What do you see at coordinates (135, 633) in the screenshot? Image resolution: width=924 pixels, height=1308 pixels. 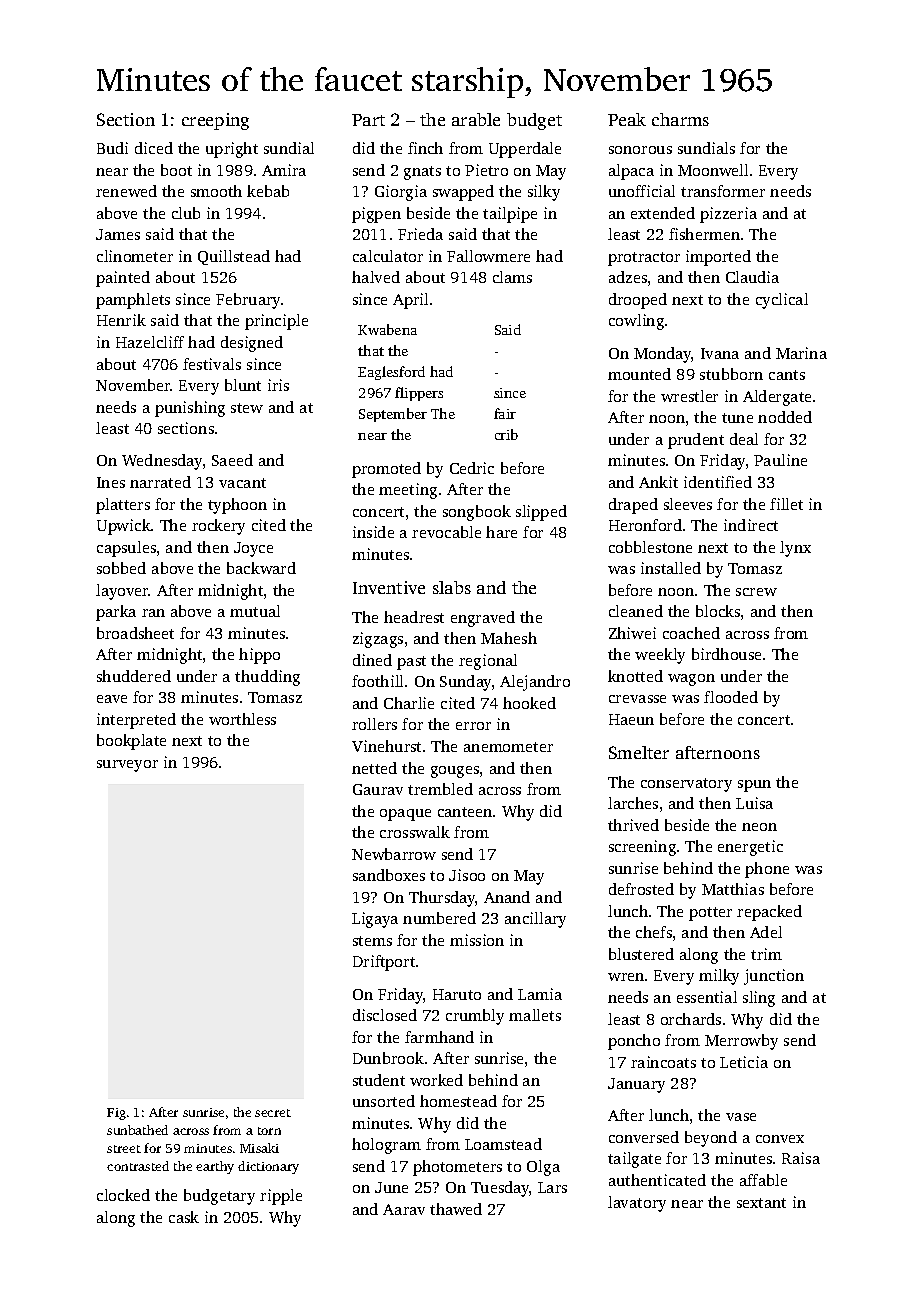 I see `broadsheet` at bounding box center [135, 633].
